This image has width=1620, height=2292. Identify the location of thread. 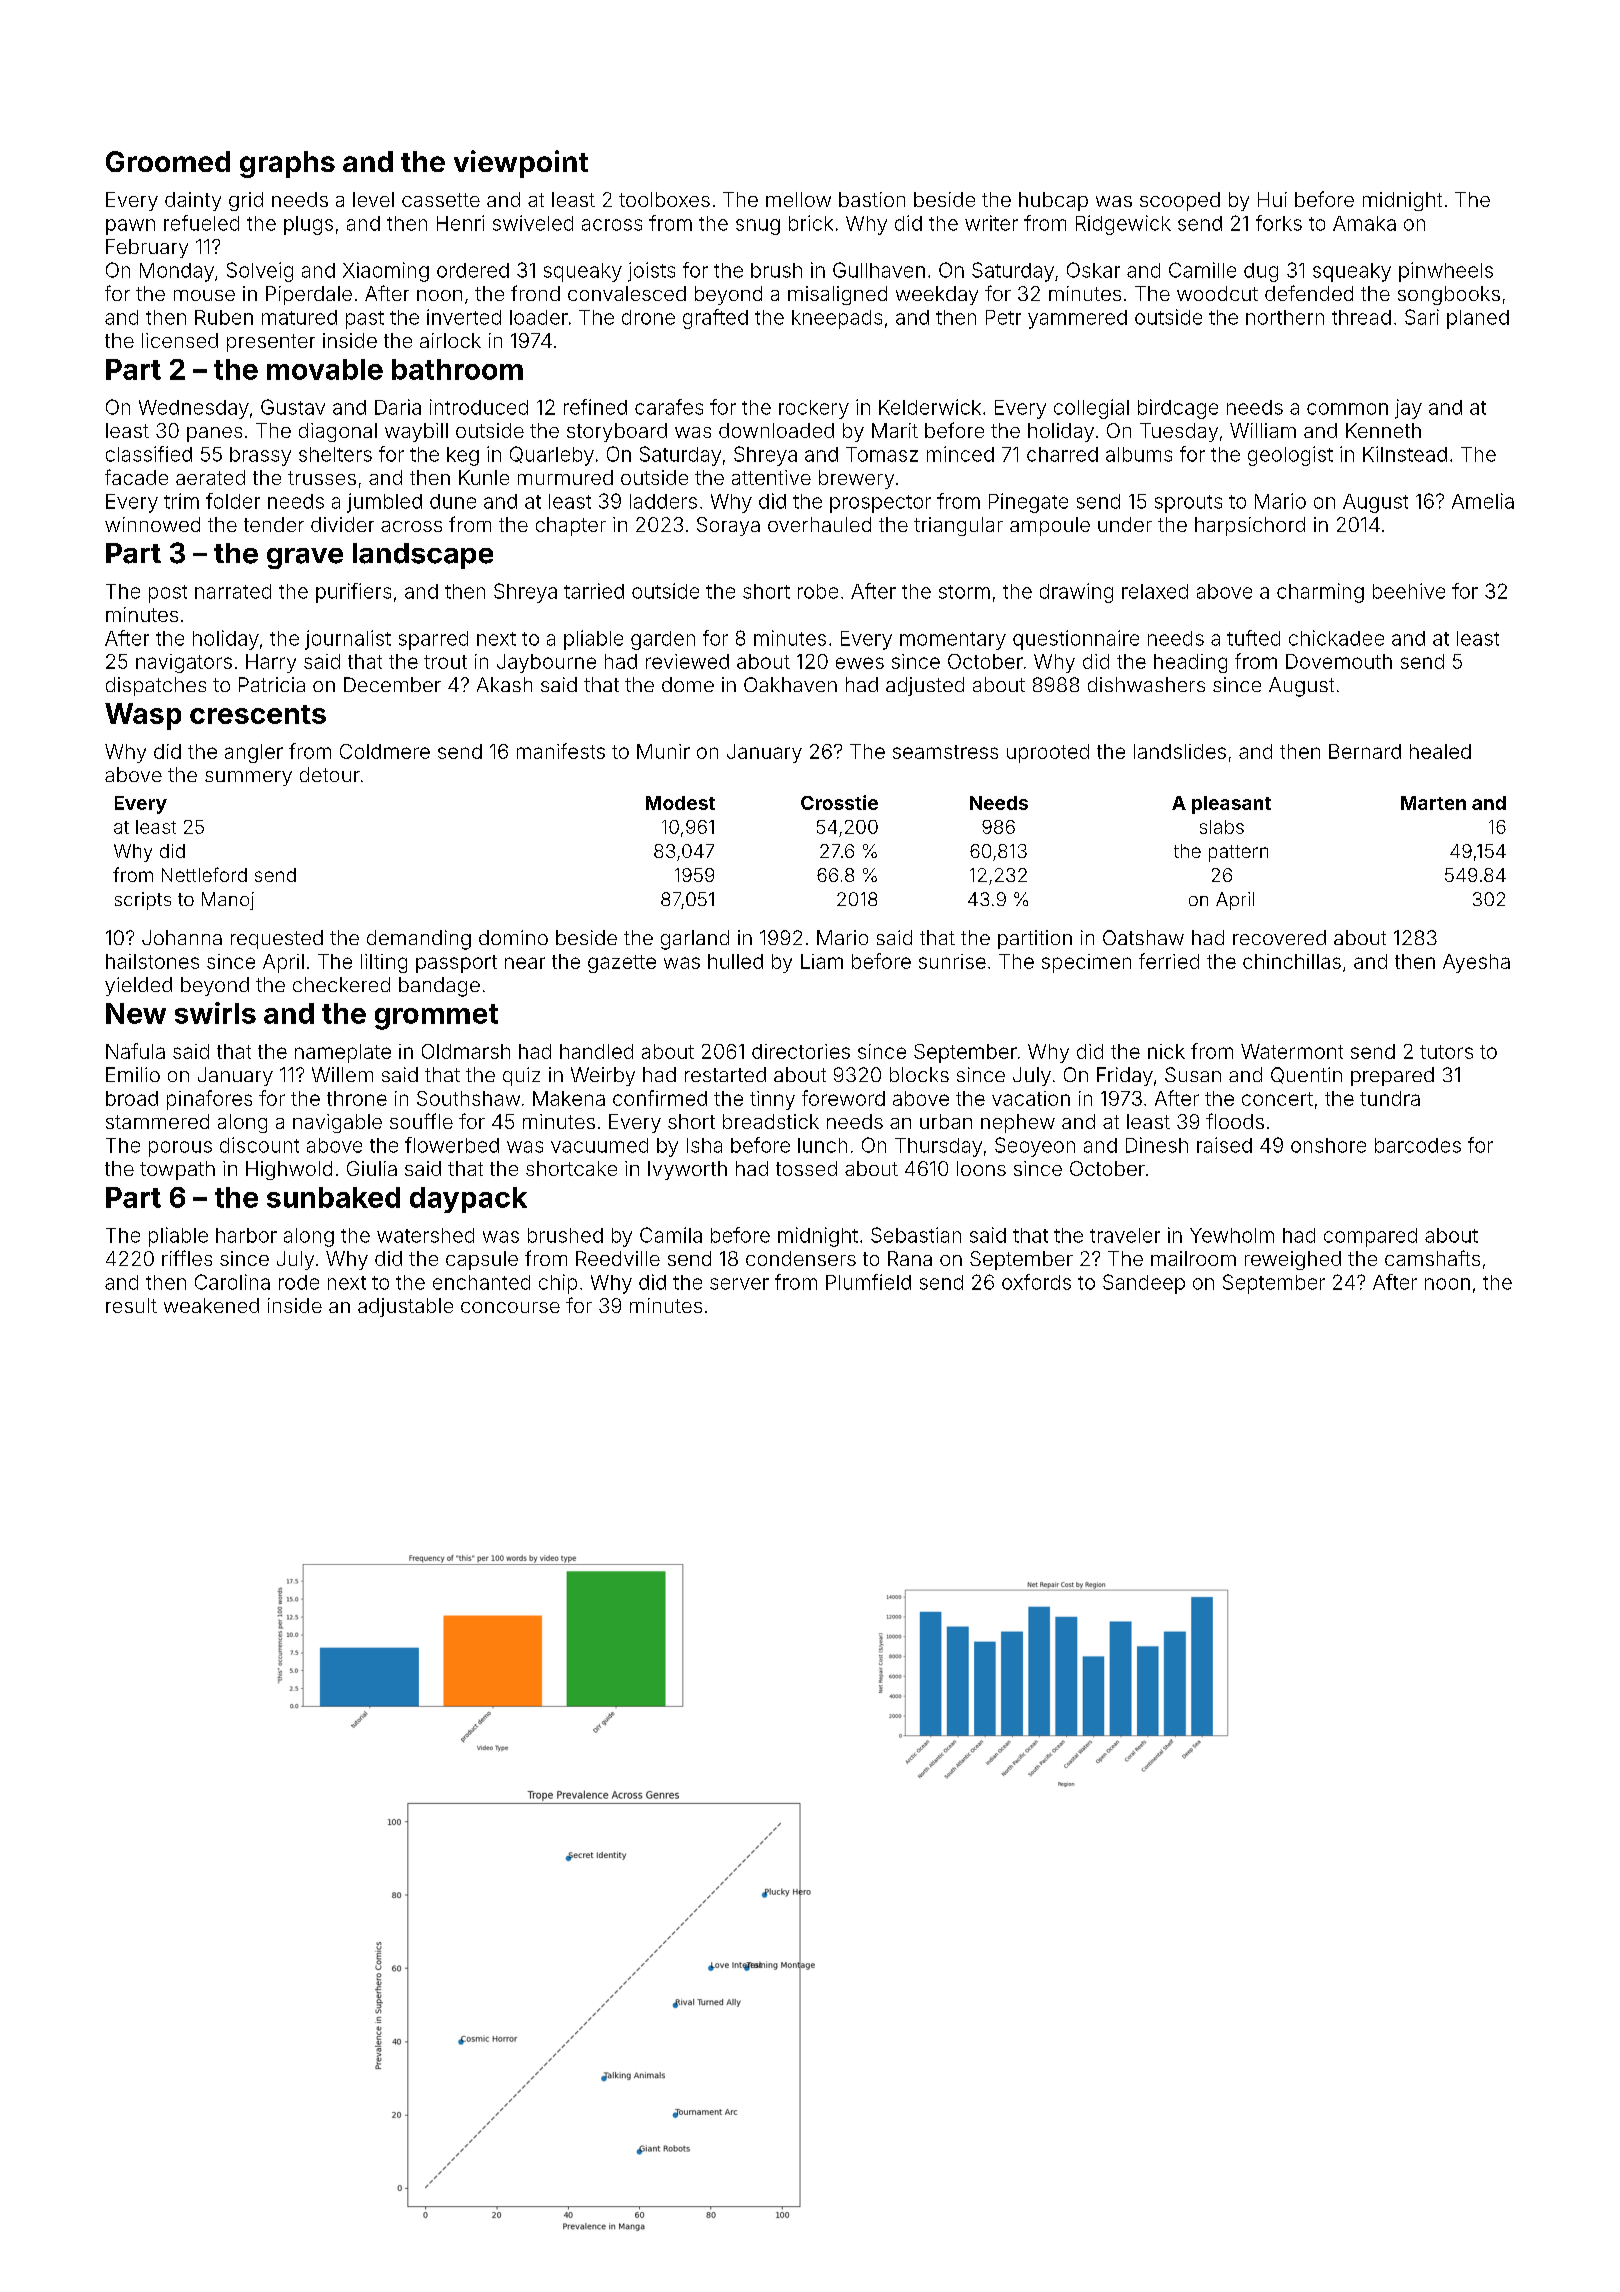
(1361, 317).
